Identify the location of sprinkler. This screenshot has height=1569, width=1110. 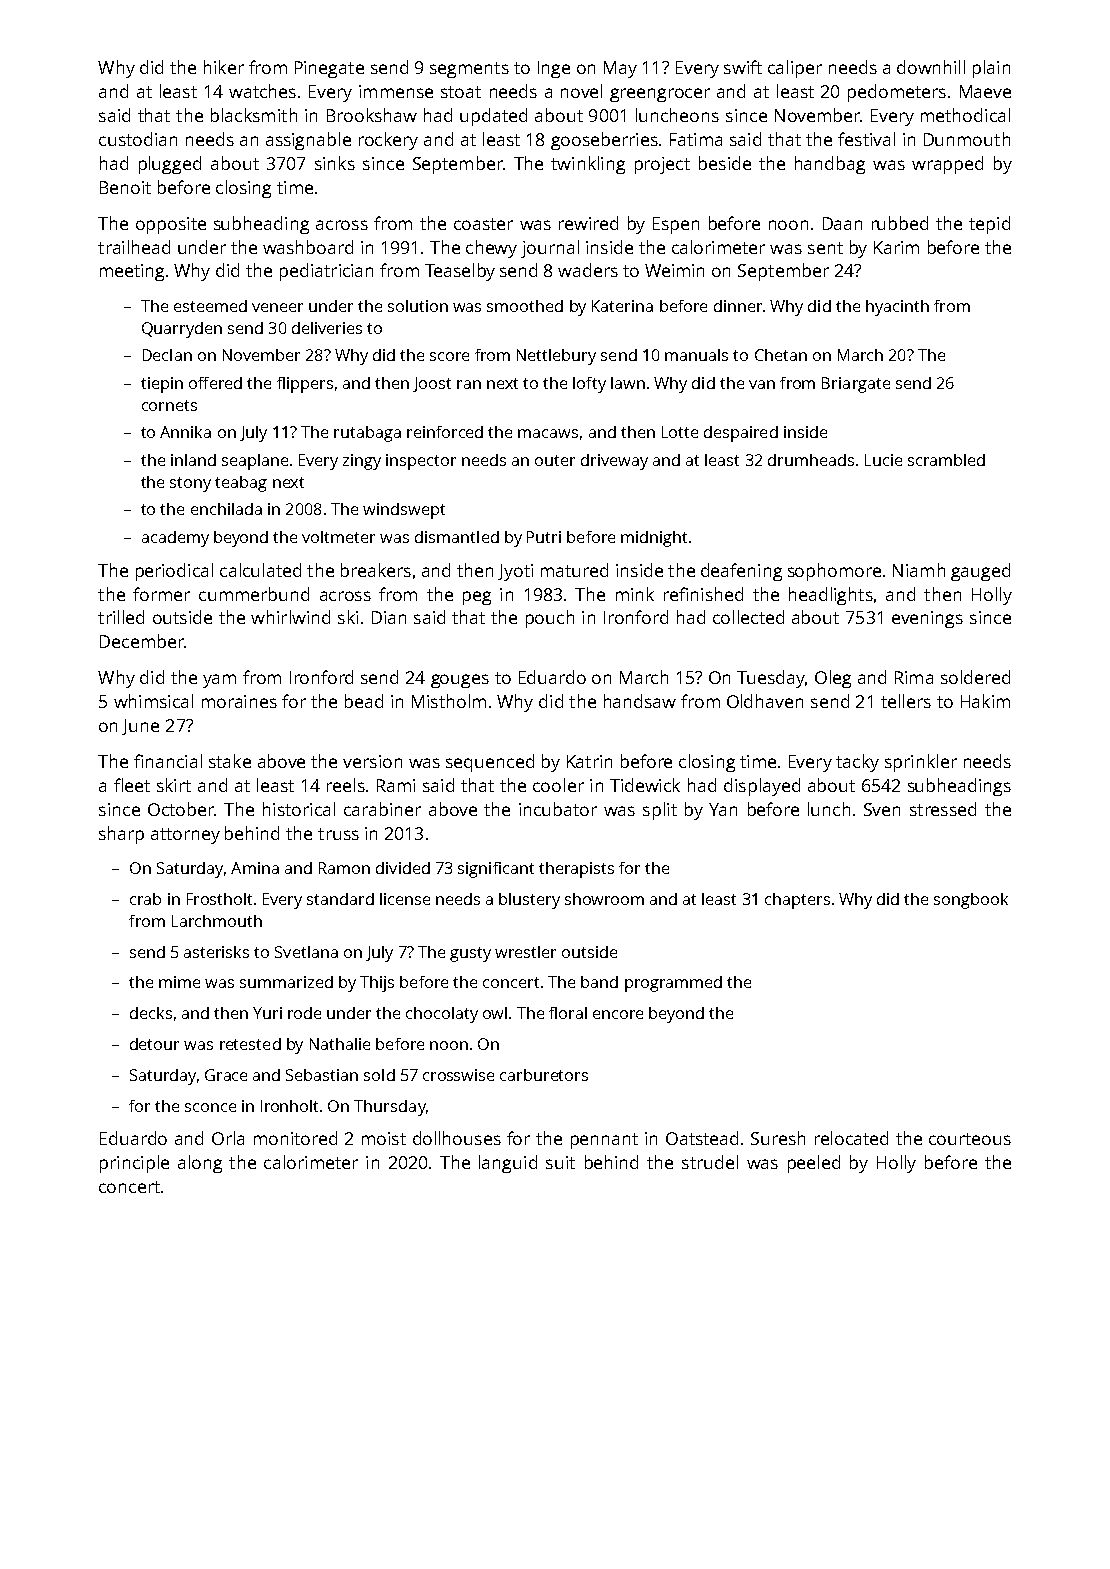
(921, 763).
